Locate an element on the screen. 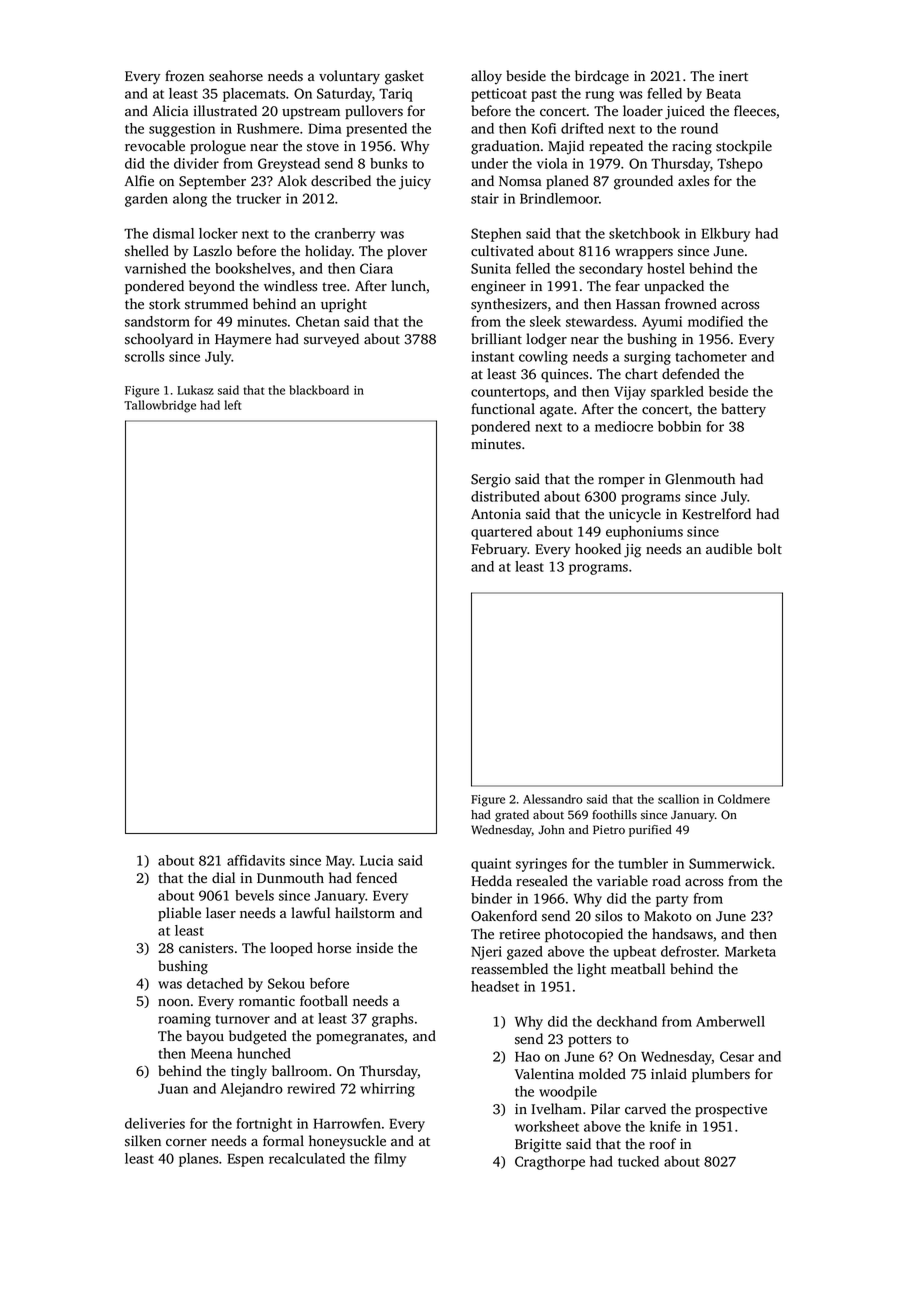 The height and width of the screenshot is (1316, 908). left is located at coordinates (232, 405).
